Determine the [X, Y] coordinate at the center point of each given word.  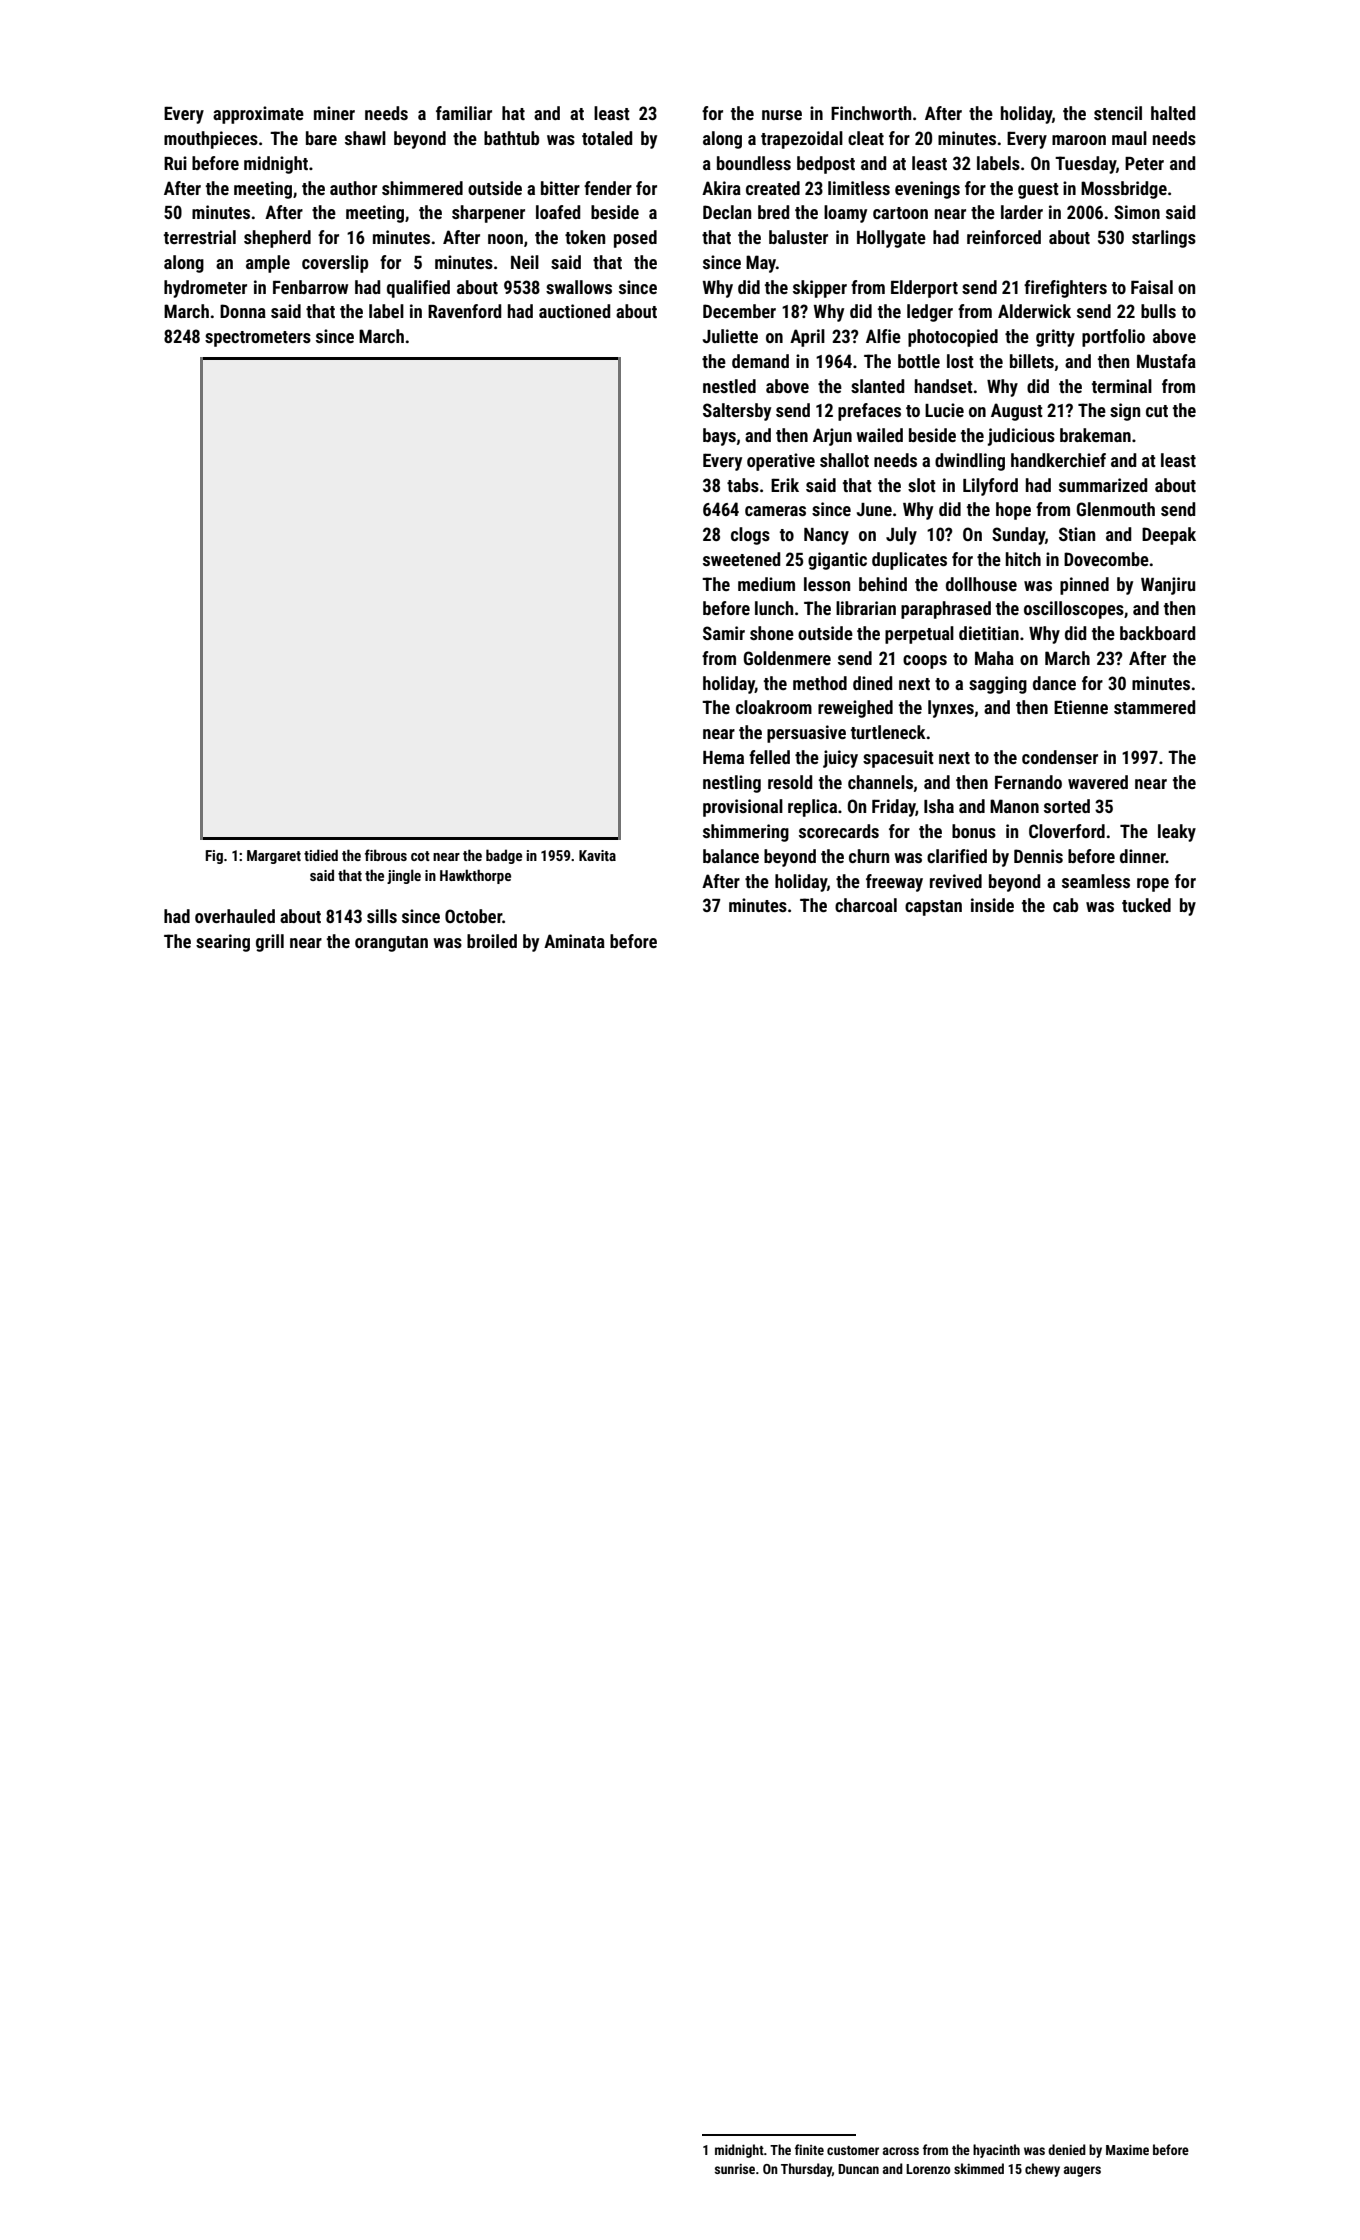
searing [223, 943]
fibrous [386, 855]
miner [334, 113]
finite [809, 2149]
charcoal [866, 905]
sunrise [735, 2169]
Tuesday [1085, 165]
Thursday [806, 2170]
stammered [1154, 707]
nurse [782, 115]
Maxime [1127, 2150]
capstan [933, 908]
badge [504, 856]
